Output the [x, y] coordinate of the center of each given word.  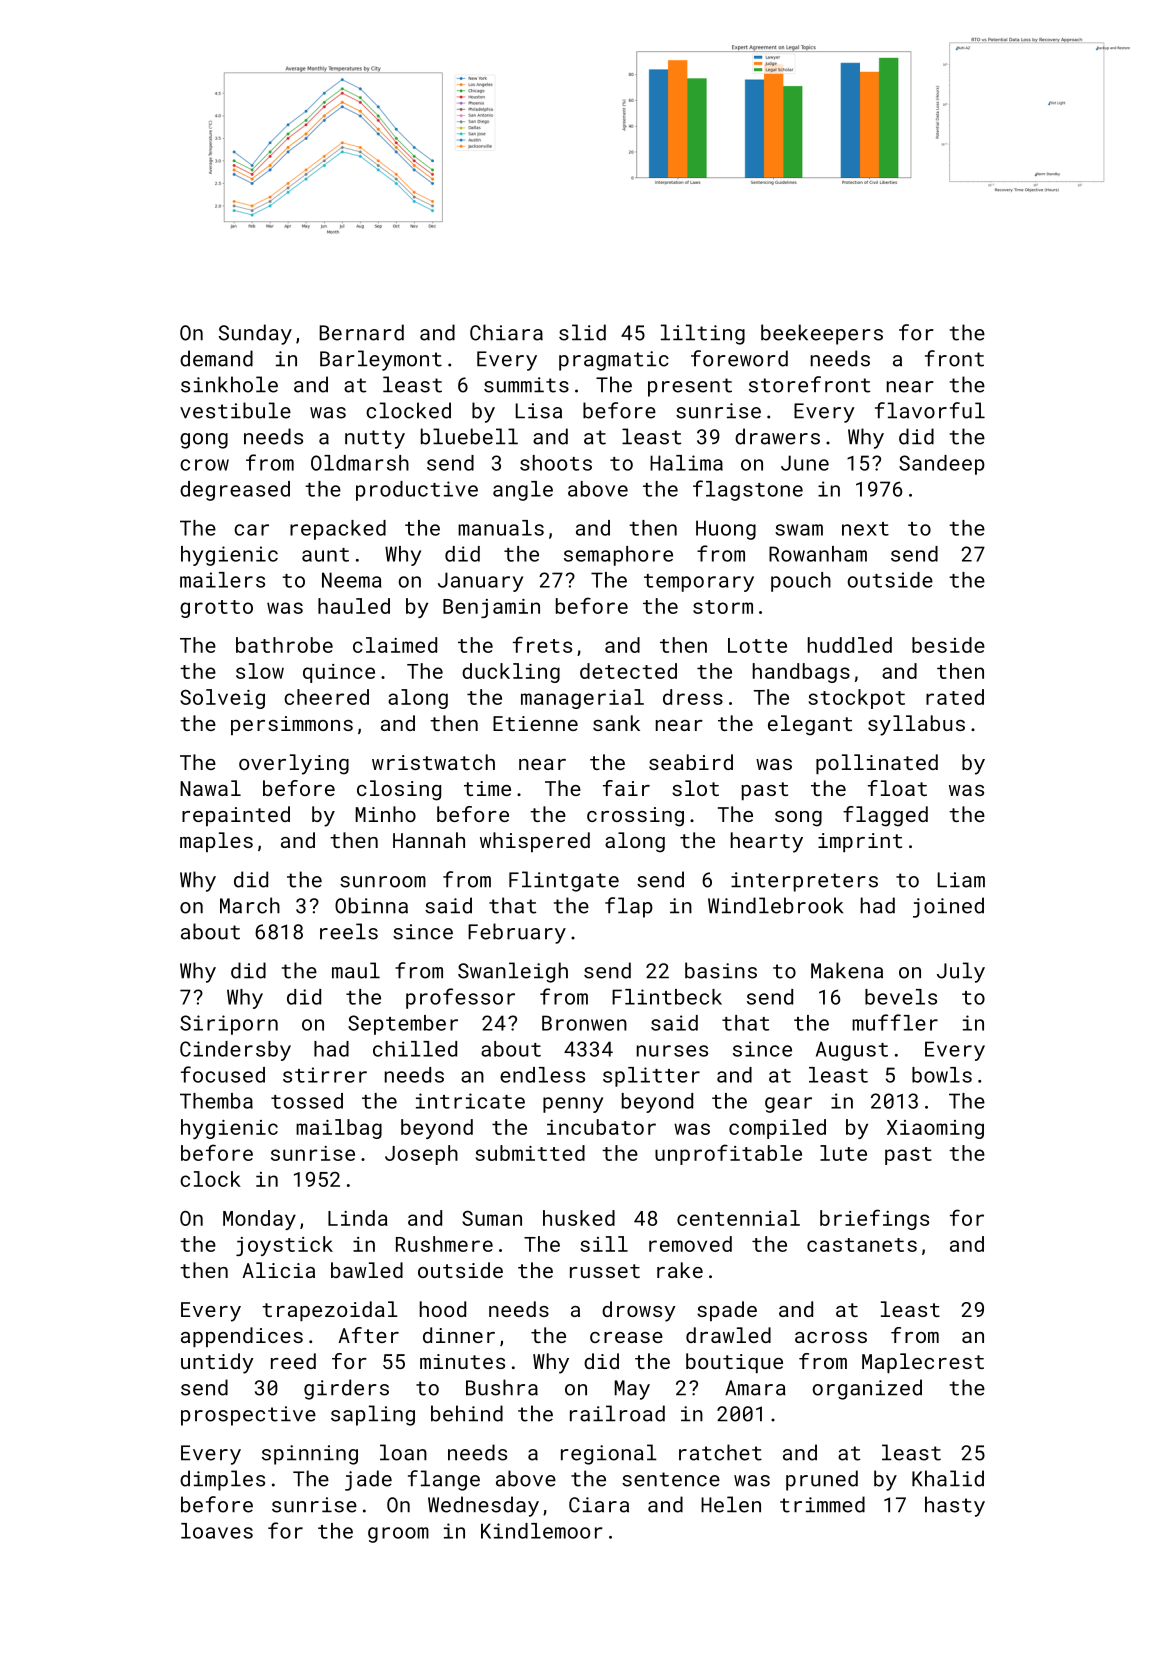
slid [582, 332]
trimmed [822, 1504]
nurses [672, 1051]
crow [204, 465]
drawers [777, 436]
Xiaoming [935, 1129]
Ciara [599, 1505]
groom [398, 1535]
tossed [307, 1101]
